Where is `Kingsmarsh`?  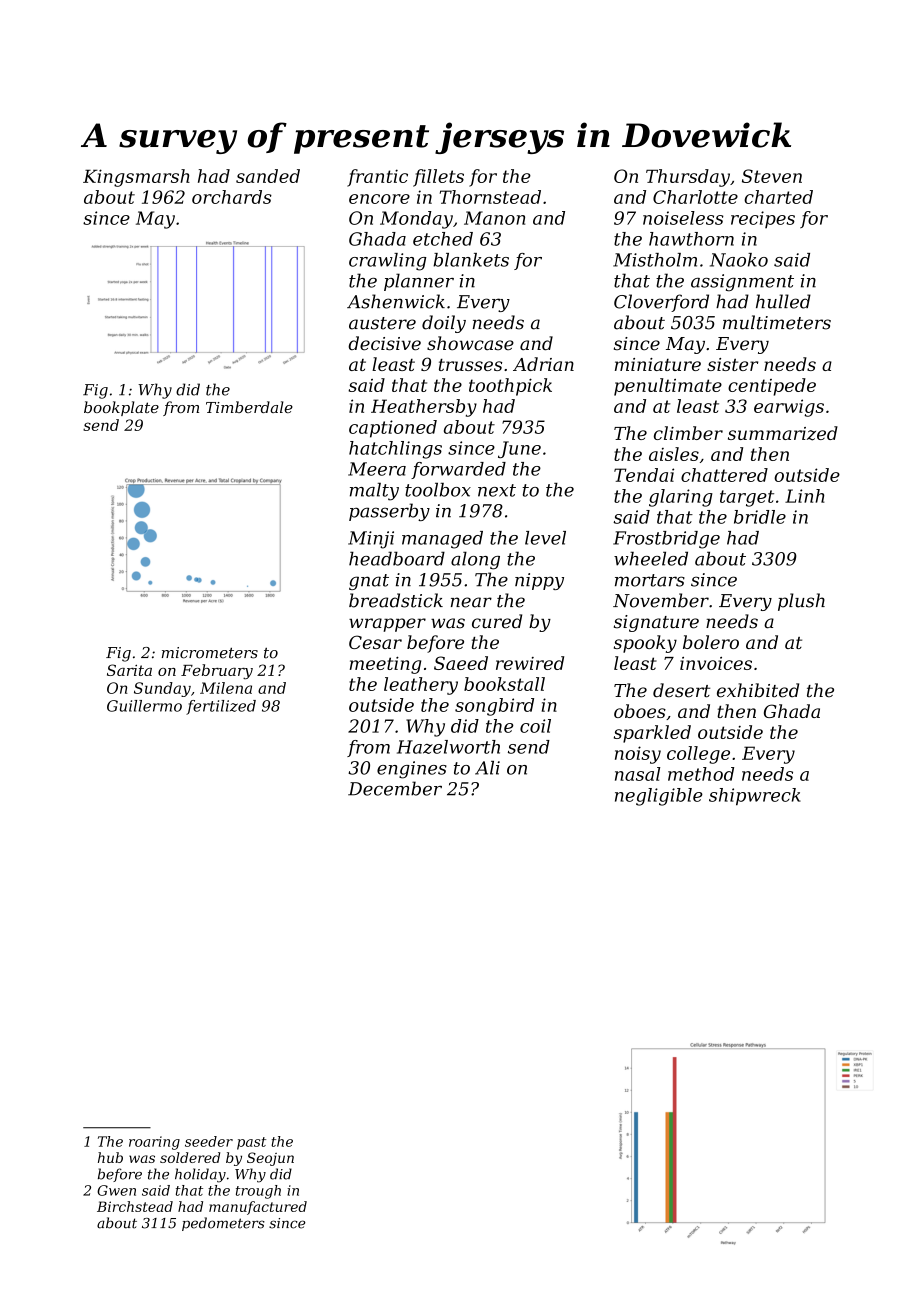
Kingsmarsh is located at coordinates (136, 178).
